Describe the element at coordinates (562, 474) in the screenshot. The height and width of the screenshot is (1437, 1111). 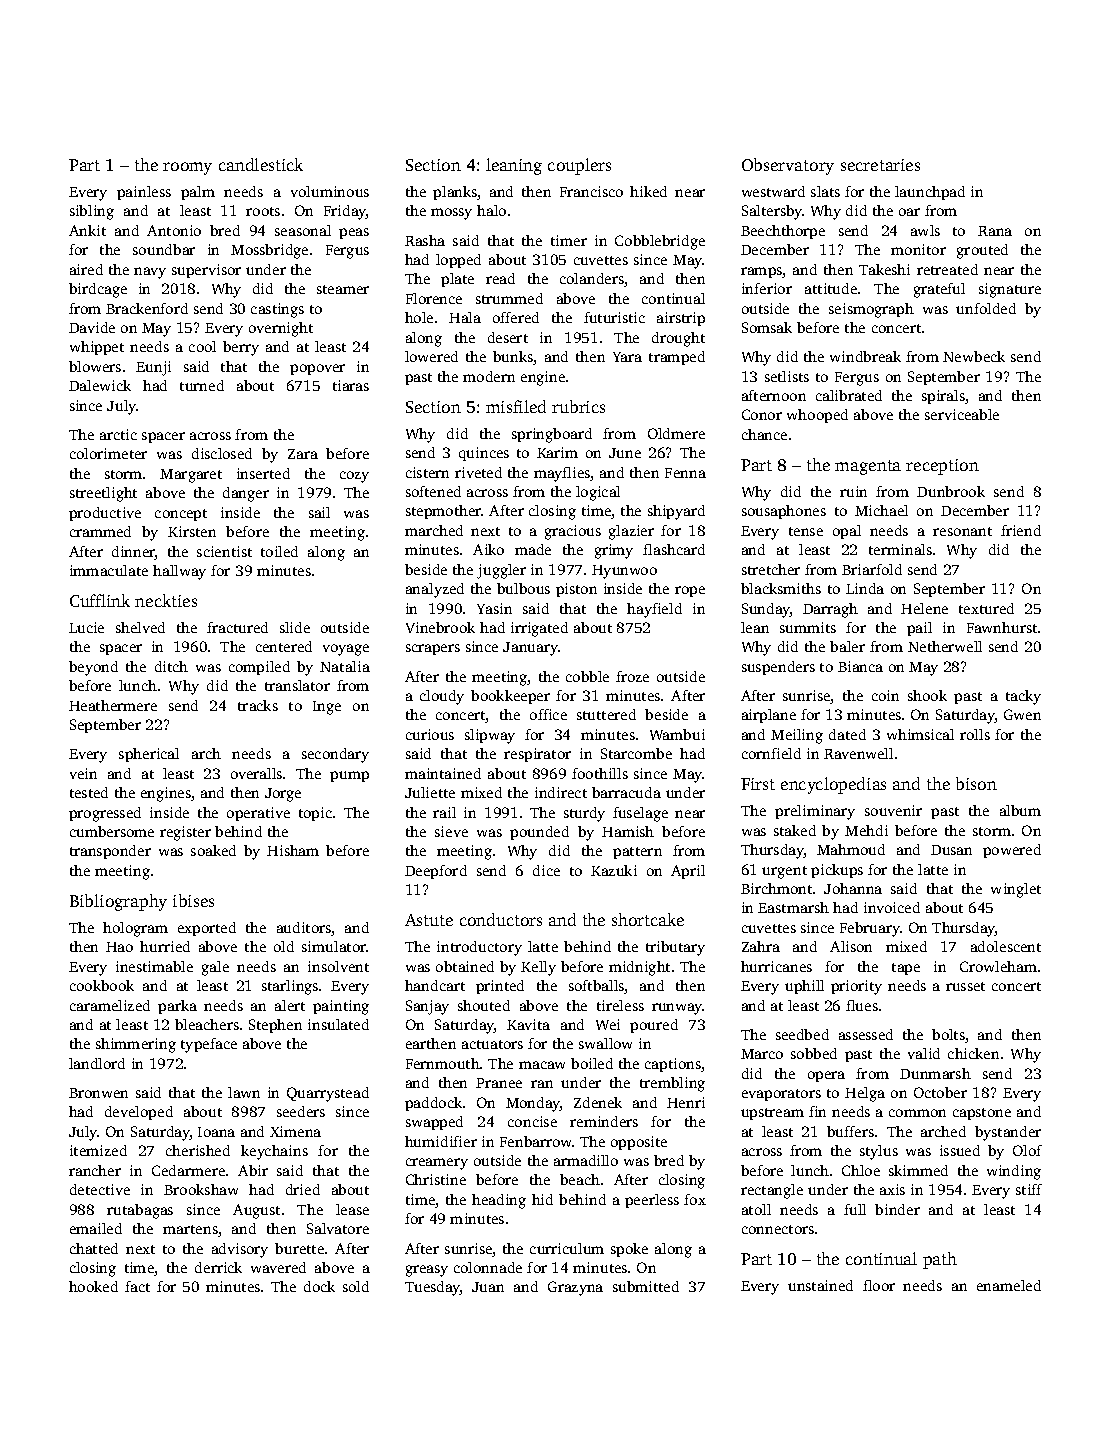
I see `mayflies` at that location.
